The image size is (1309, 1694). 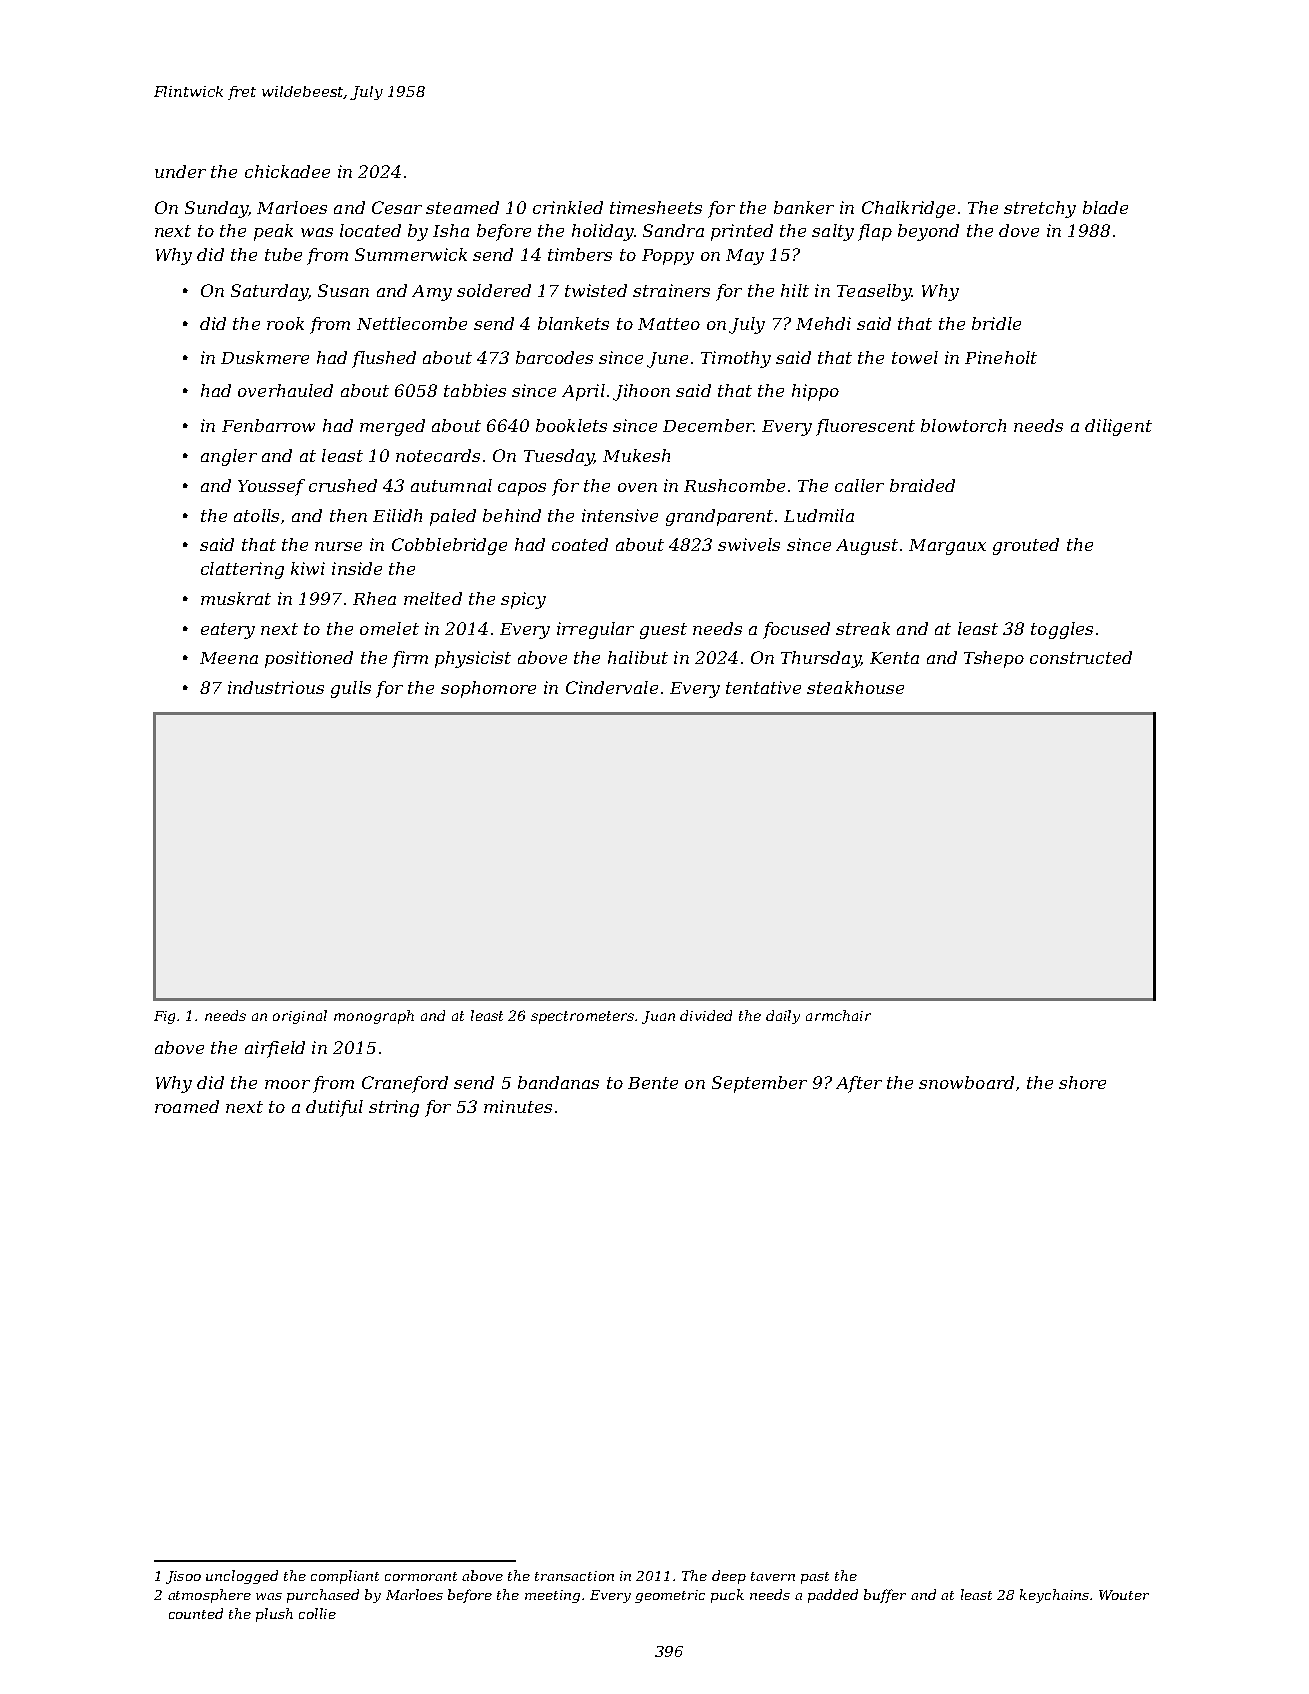 What do you see at coordinates (763, 687) in the screenshot?
I see `tentative` at bounding box center [763, 687].
